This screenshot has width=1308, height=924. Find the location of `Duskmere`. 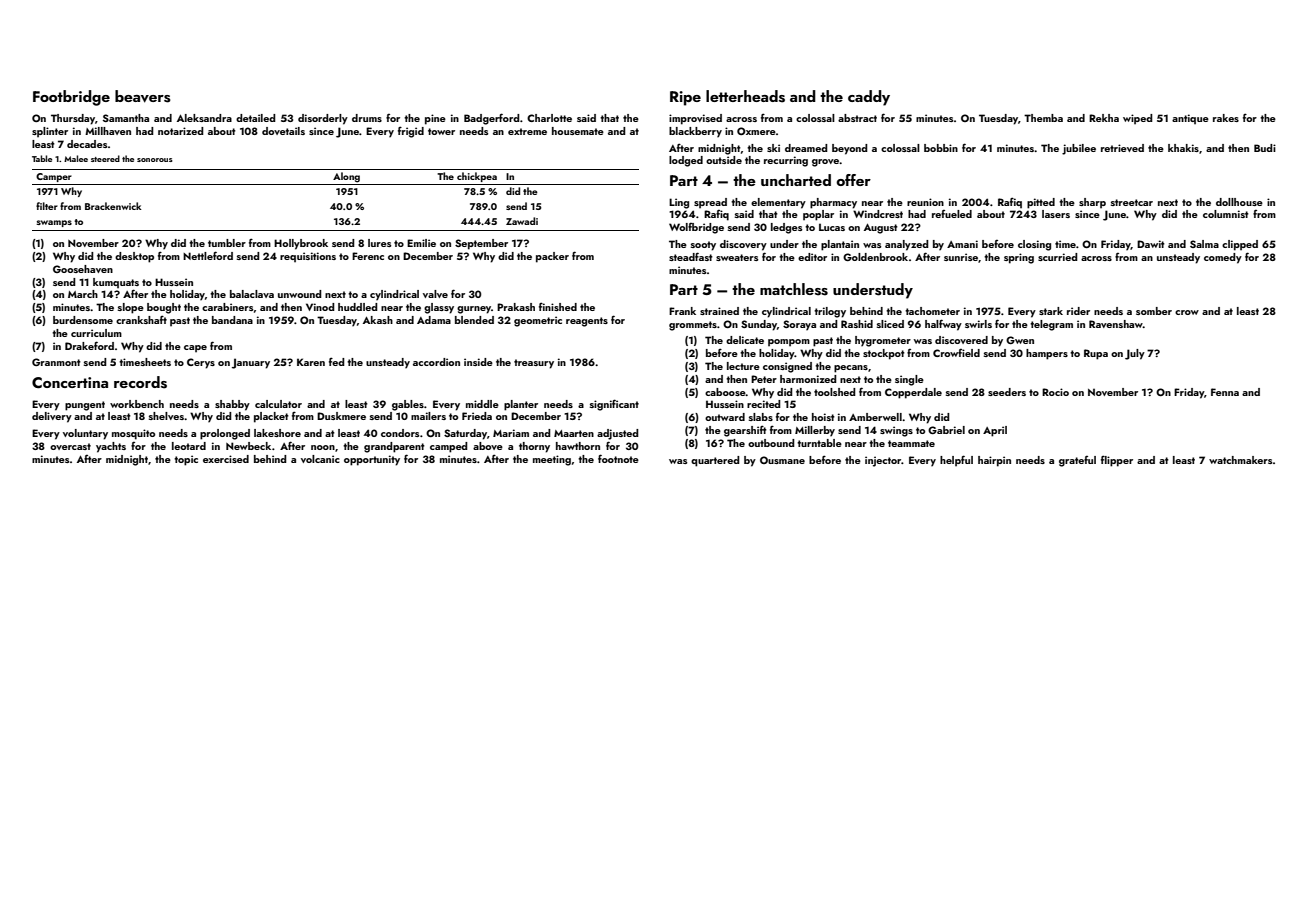

Duskmere is located at coordinates (341, 416).
